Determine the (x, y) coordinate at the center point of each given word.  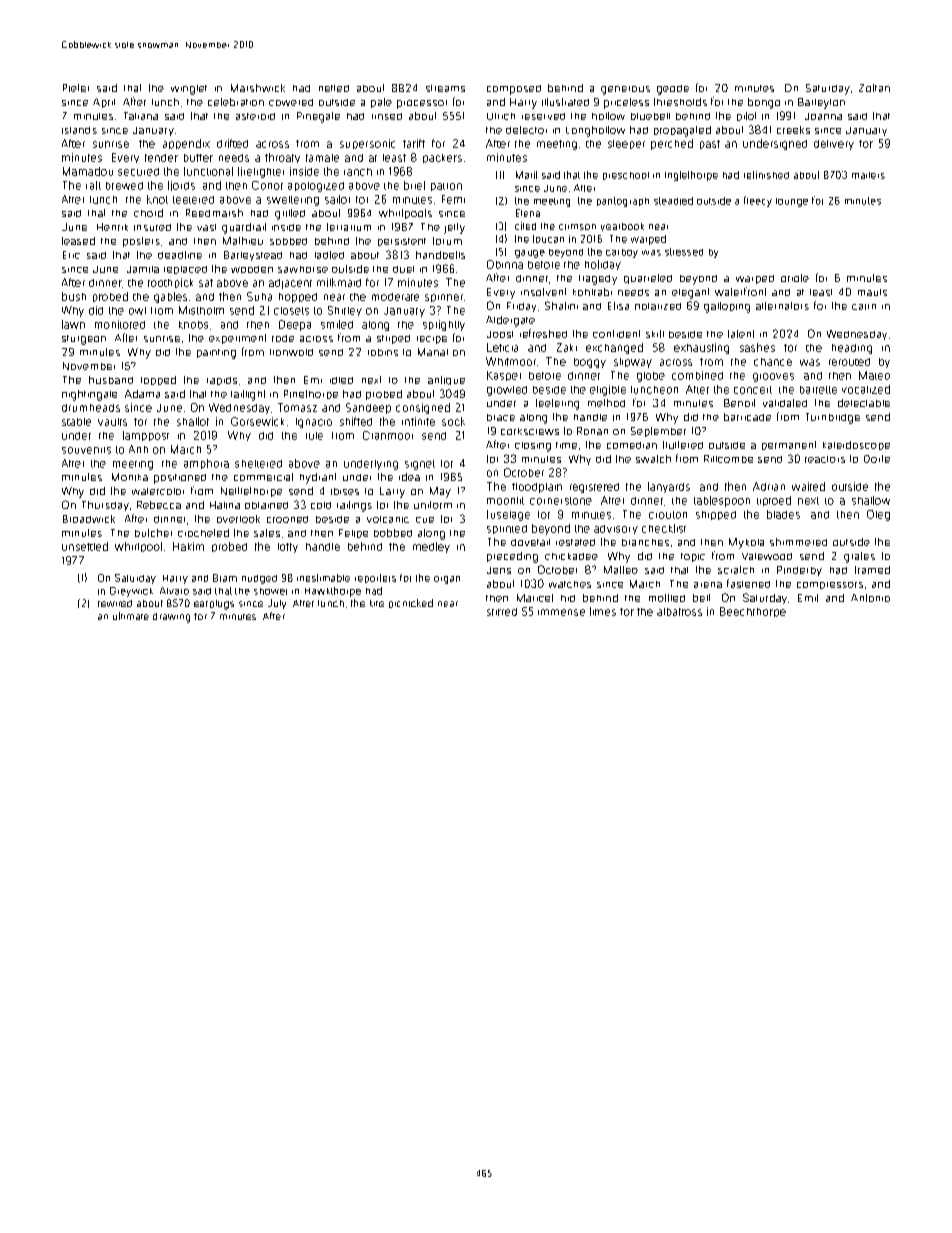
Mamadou (88, 171)
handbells (440, 255)
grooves (773, 377)
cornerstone (561, 501)
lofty (288, 548)
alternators (782, 306)
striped (393, 339)
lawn (73, 324)
